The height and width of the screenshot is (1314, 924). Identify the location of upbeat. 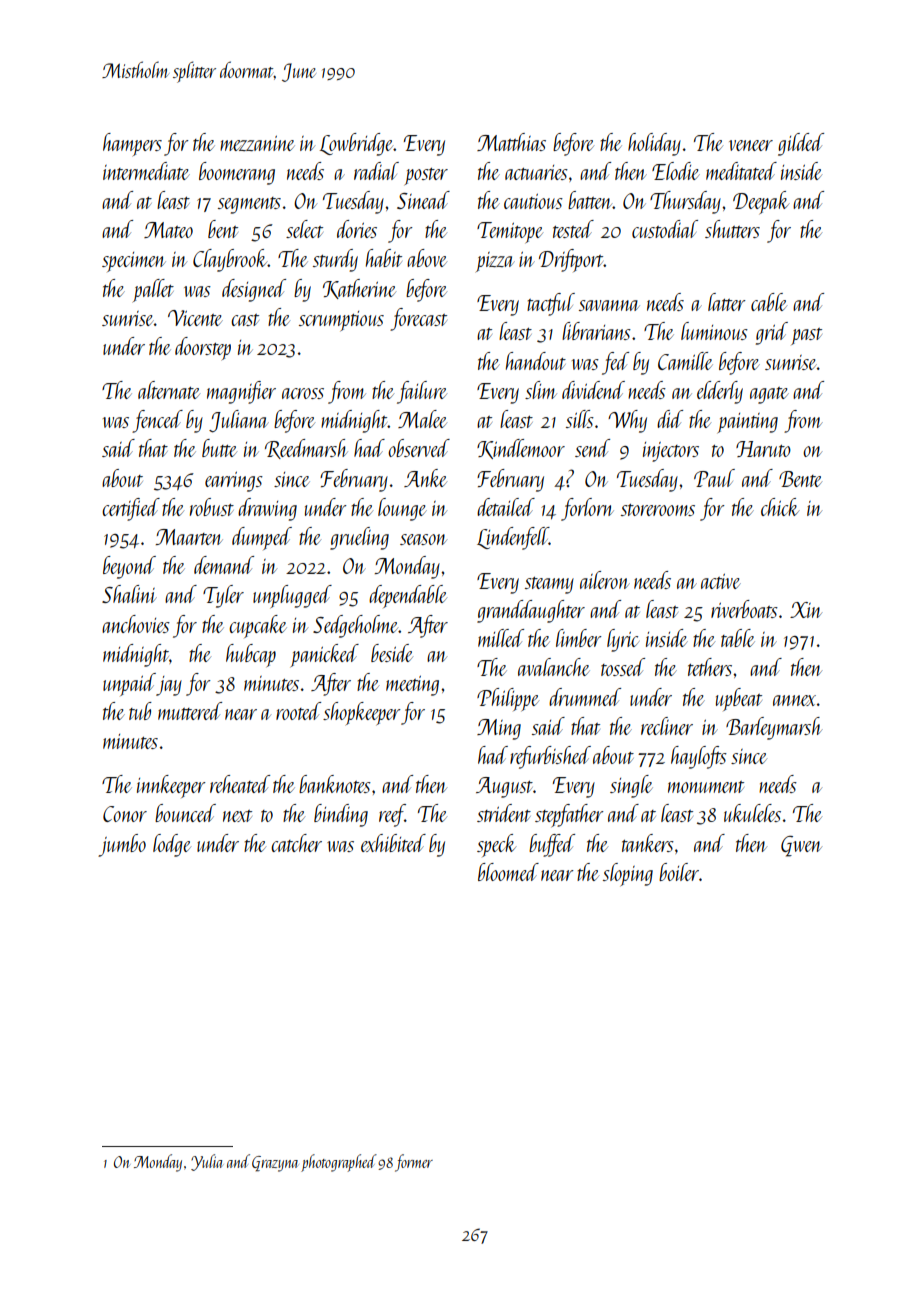
(739, 699).
